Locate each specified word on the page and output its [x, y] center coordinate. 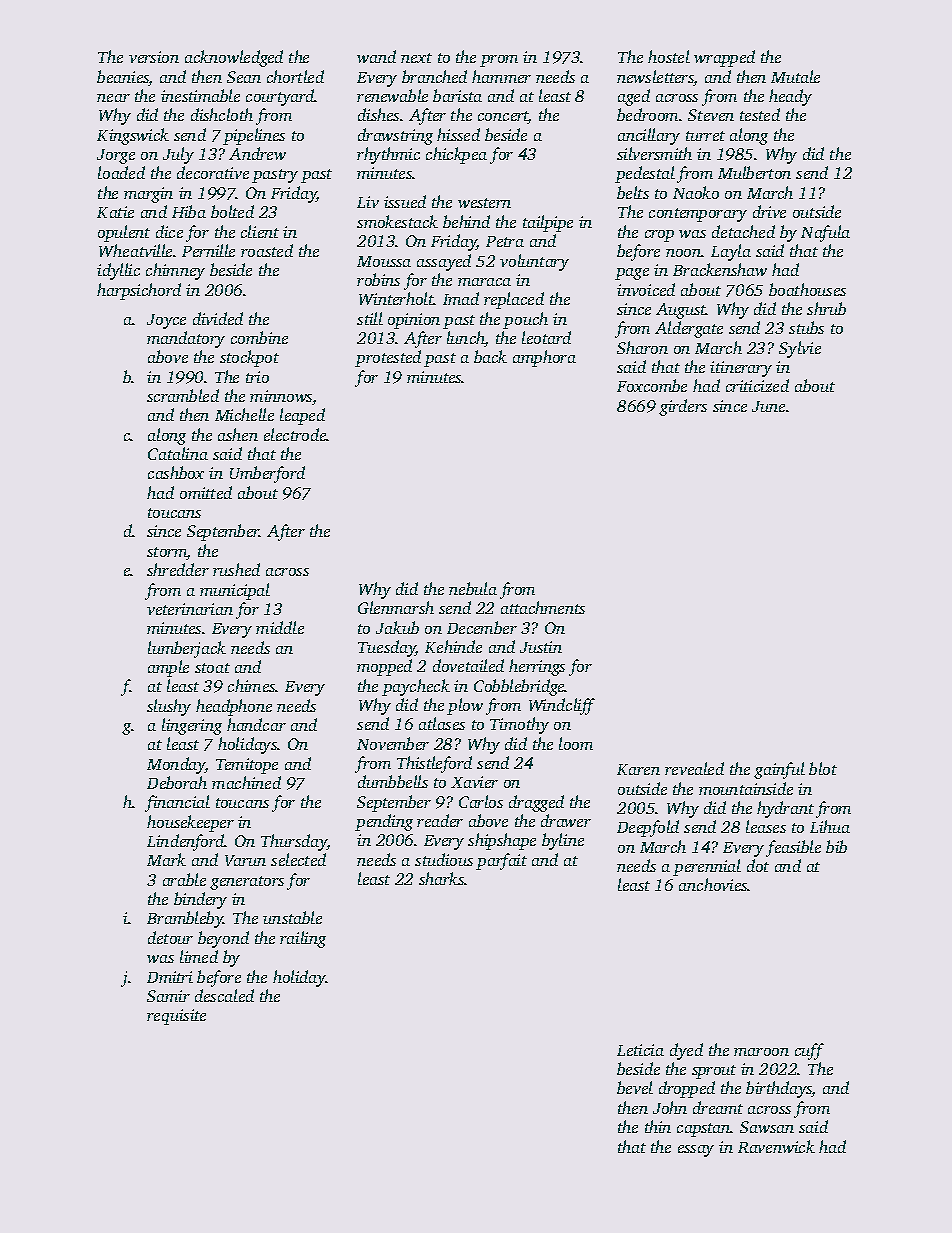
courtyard [280, 97]
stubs [806, 327]
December [482, 627]
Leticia [640, 1050]
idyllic [118, 271]
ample [168, 668]
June [768, 406]
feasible [793, 848]
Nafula [825, 233]
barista [457, 95]
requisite [176, 1017]
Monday [176, 765]
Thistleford [434, 764]
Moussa [384, 261]
